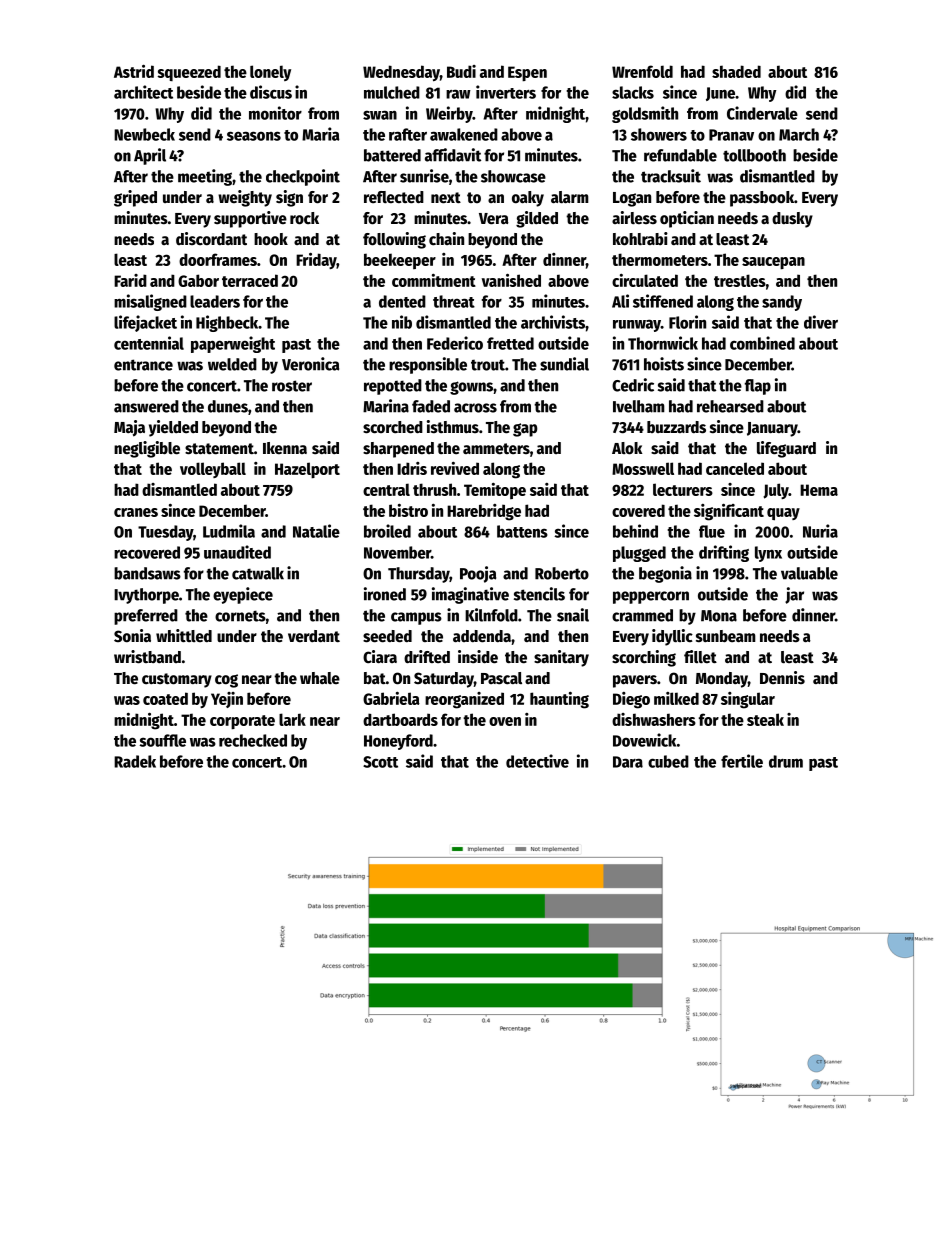  I want to click on rock, so click(304, 218).
